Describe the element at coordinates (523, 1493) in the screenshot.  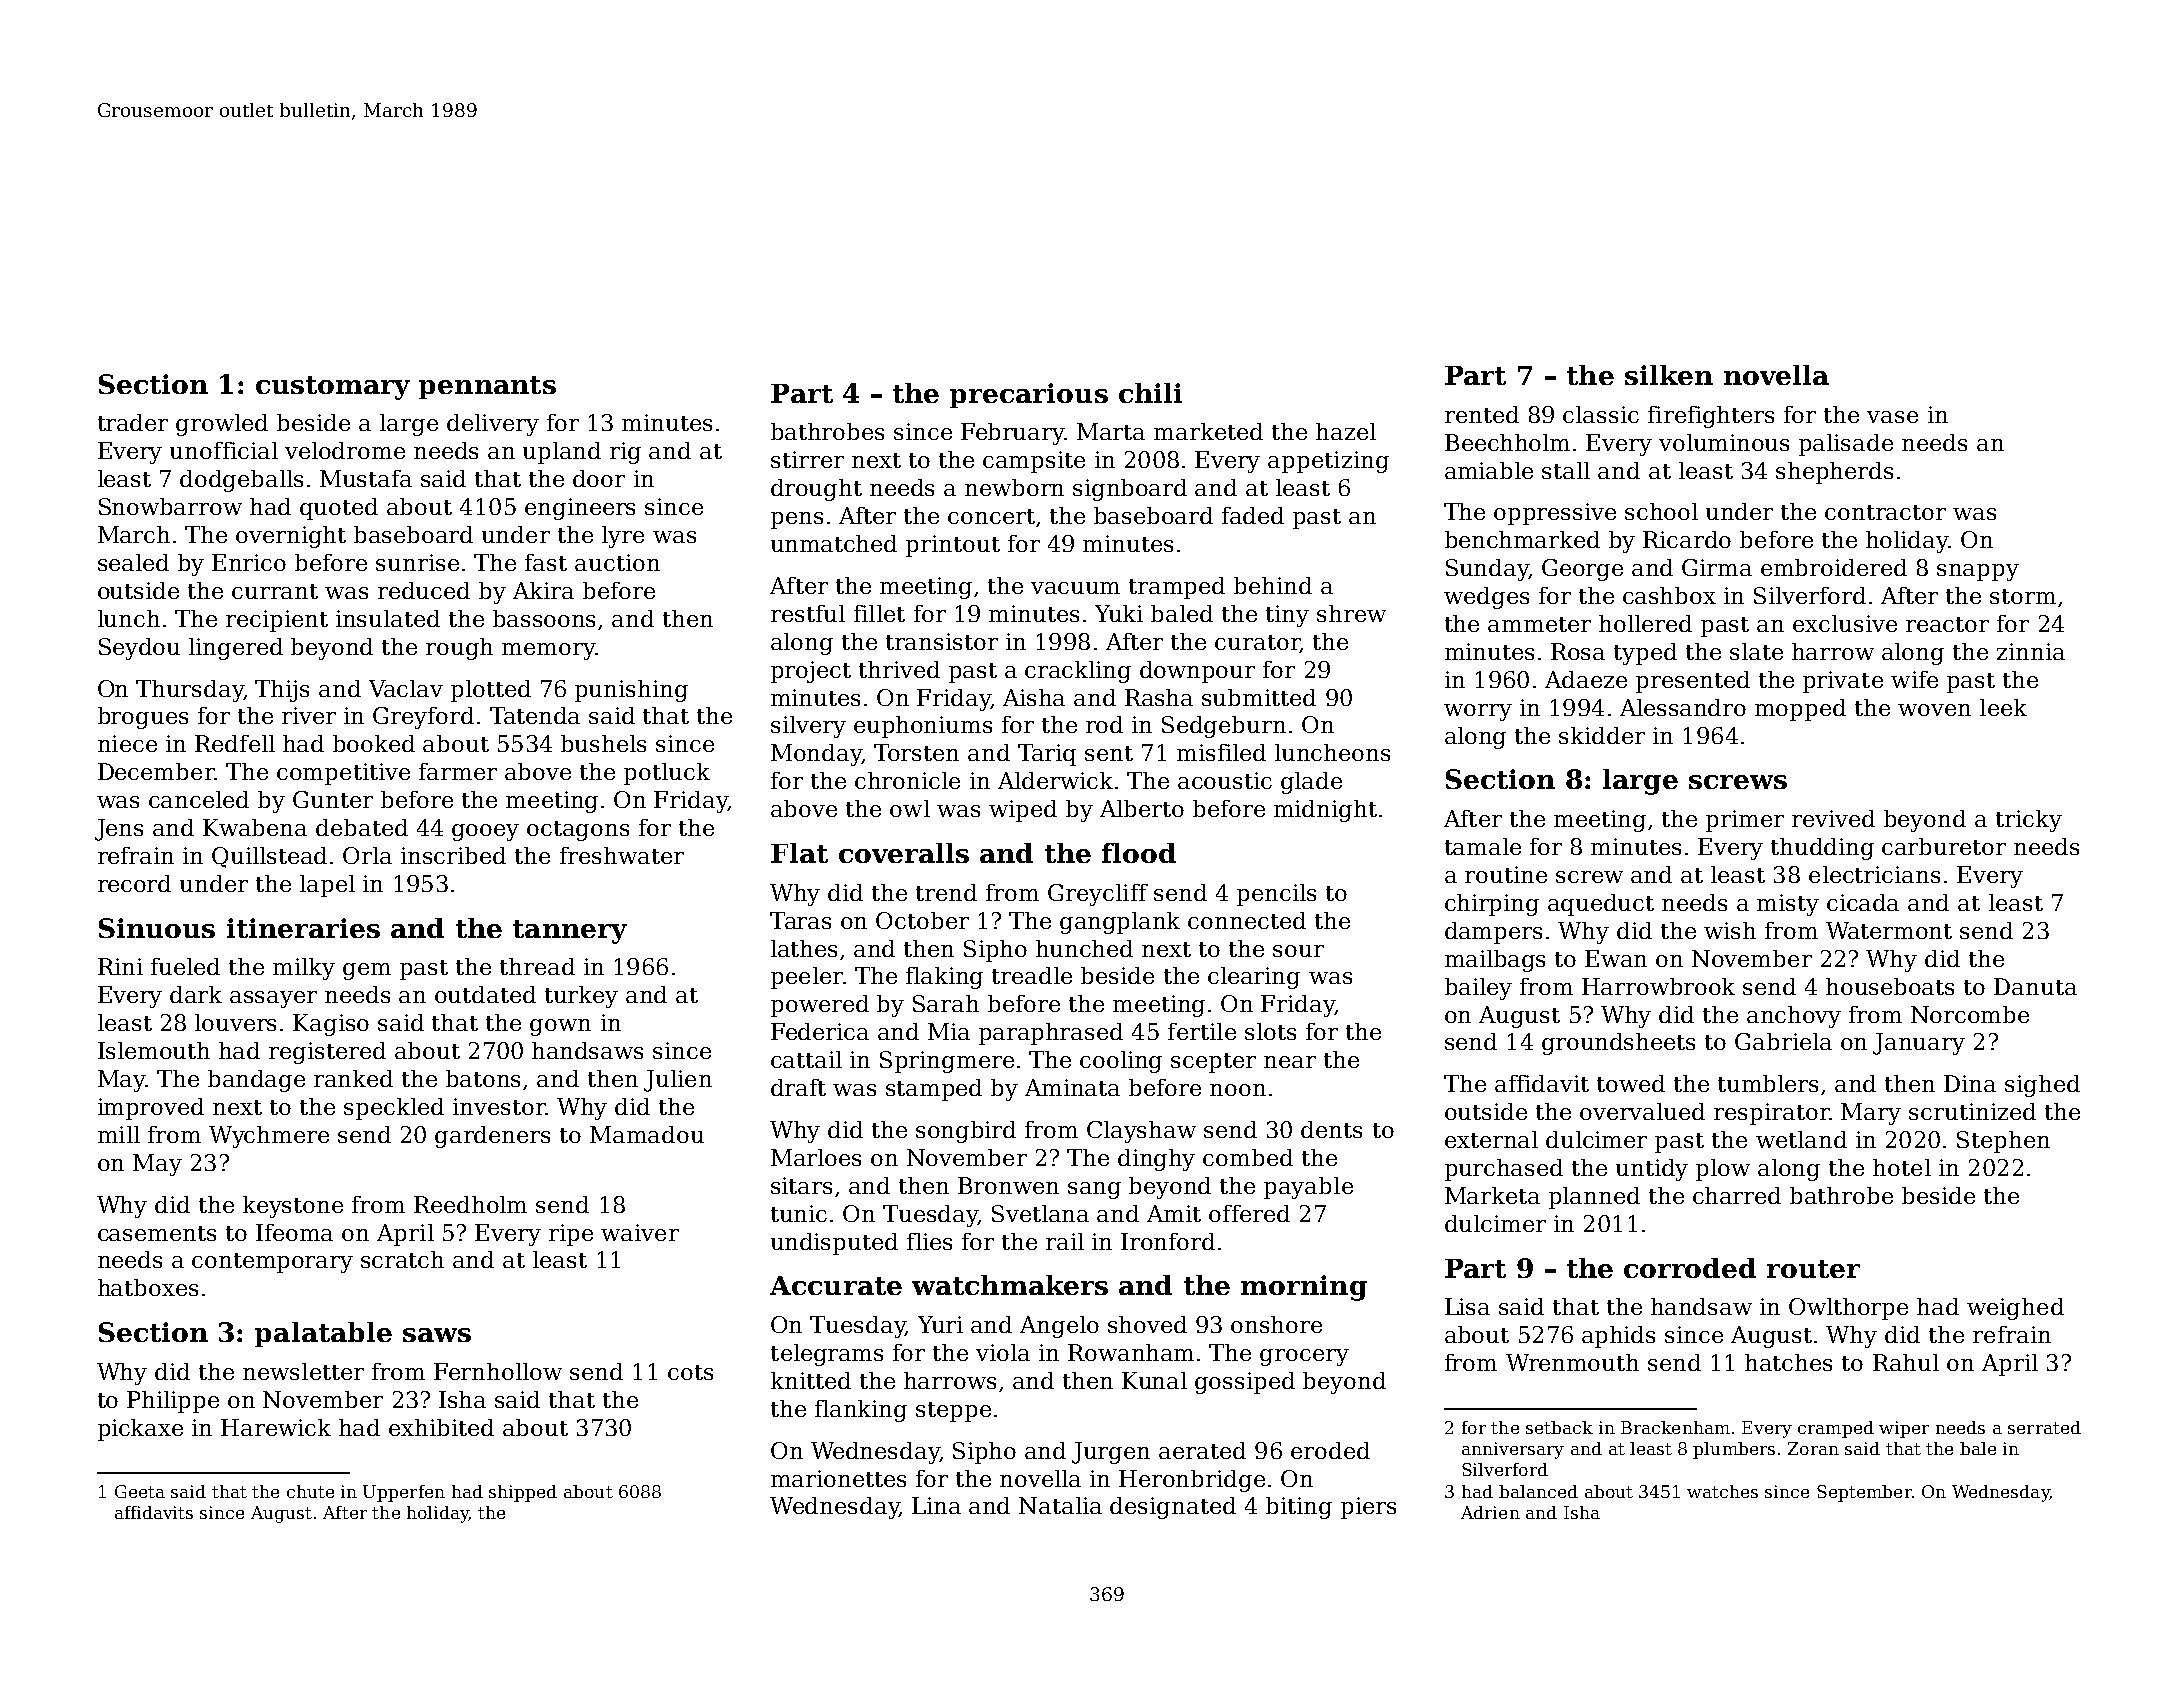
I see `shipped` at that location.
